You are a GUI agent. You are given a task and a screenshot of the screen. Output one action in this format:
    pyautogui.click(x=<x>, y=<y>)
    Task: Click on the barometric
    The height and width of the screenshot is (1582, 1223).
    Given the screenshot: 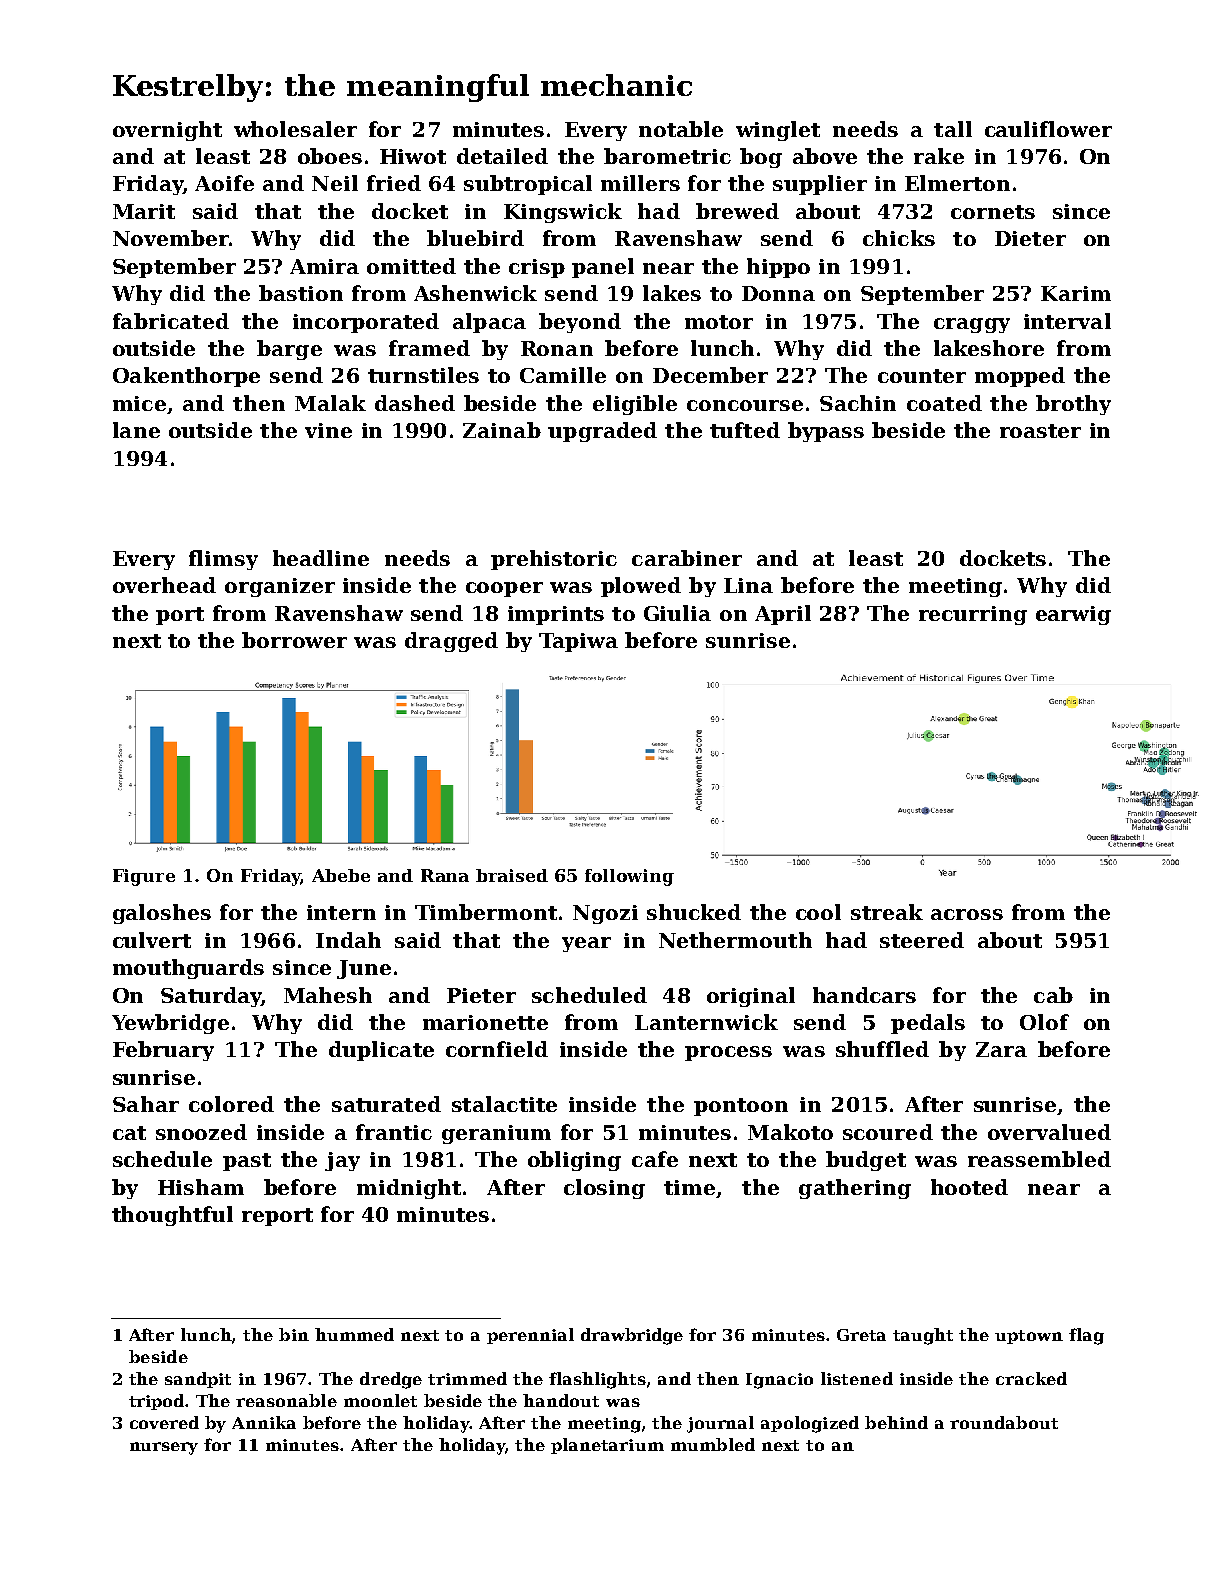 What is the action you would take?
    pyautogui.click(x=667, y=156)
